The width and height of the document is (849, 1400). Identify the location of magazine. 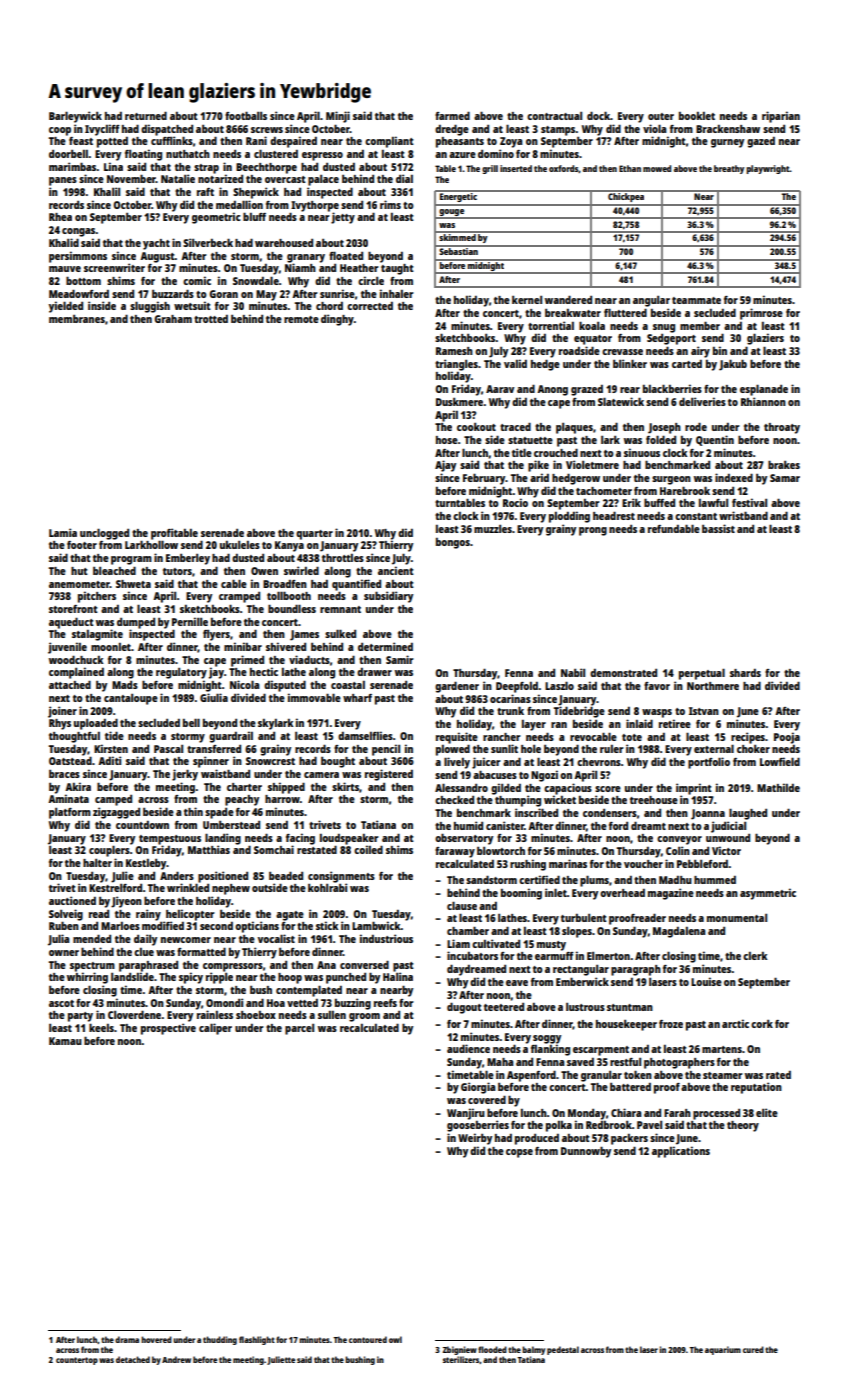
(671, 894).
